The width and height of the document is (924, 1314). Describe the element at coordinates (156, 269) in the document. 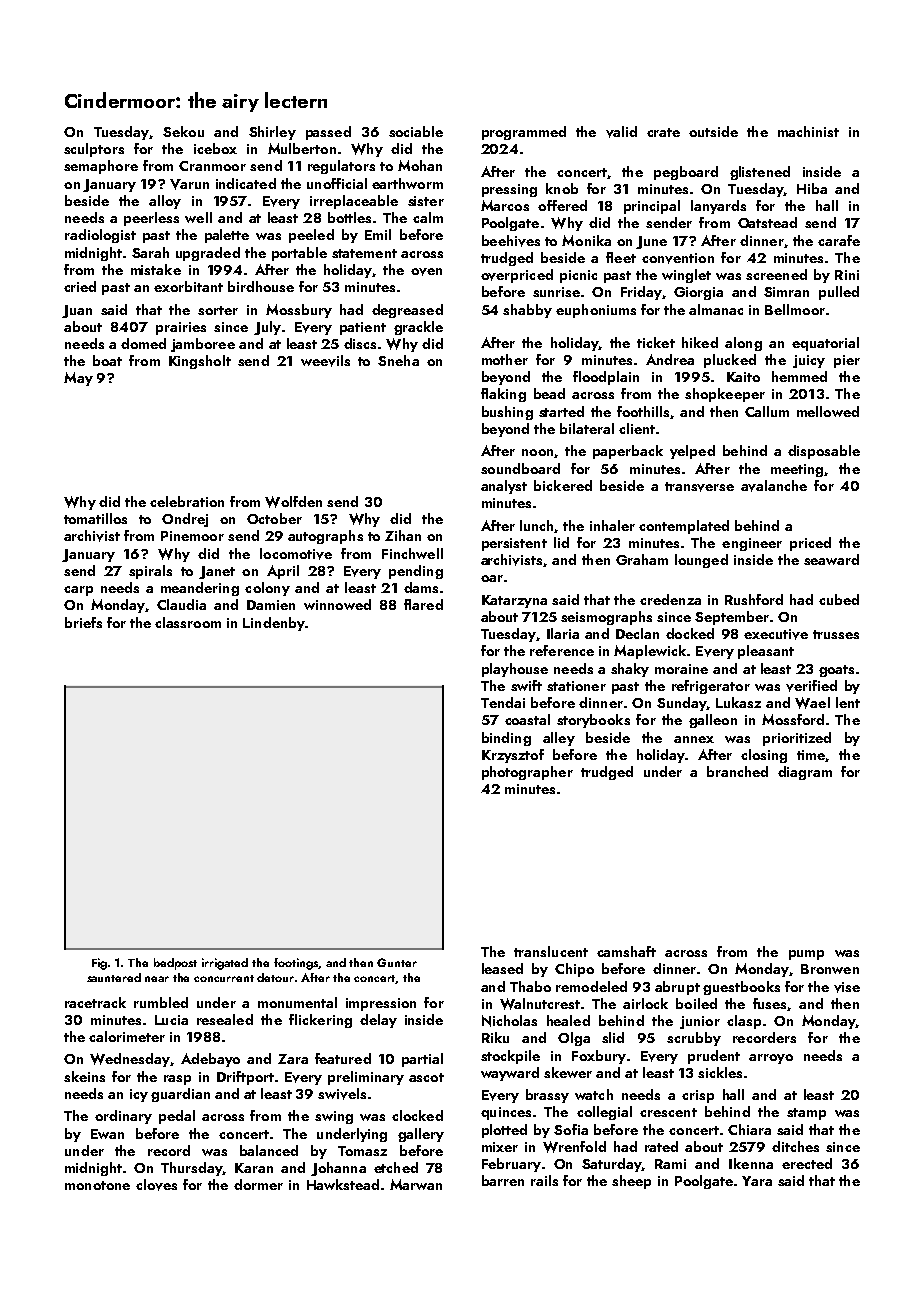

I see `mistake` at that location.
